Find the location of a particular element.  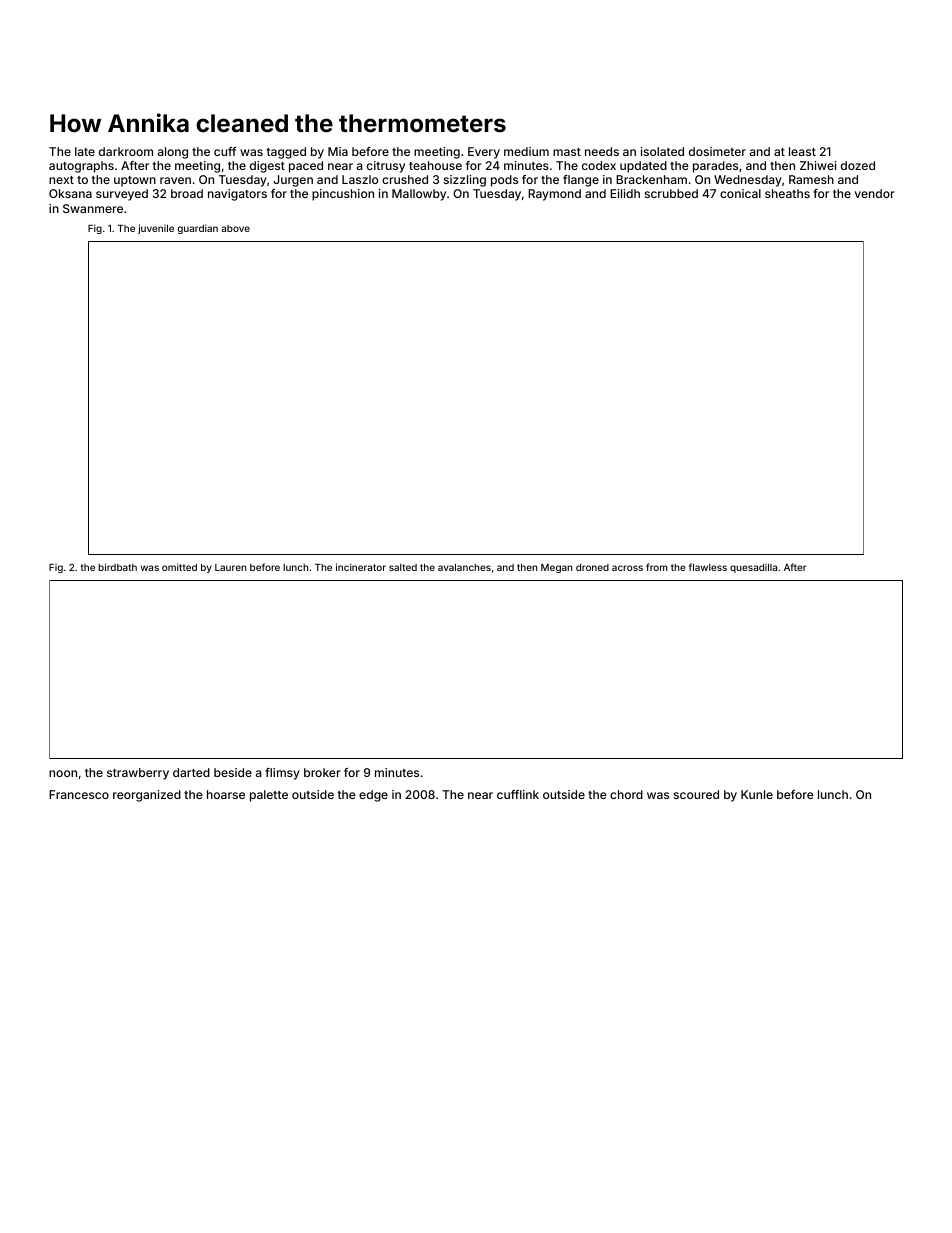

incinerator is located at coordinates (361, 567).
